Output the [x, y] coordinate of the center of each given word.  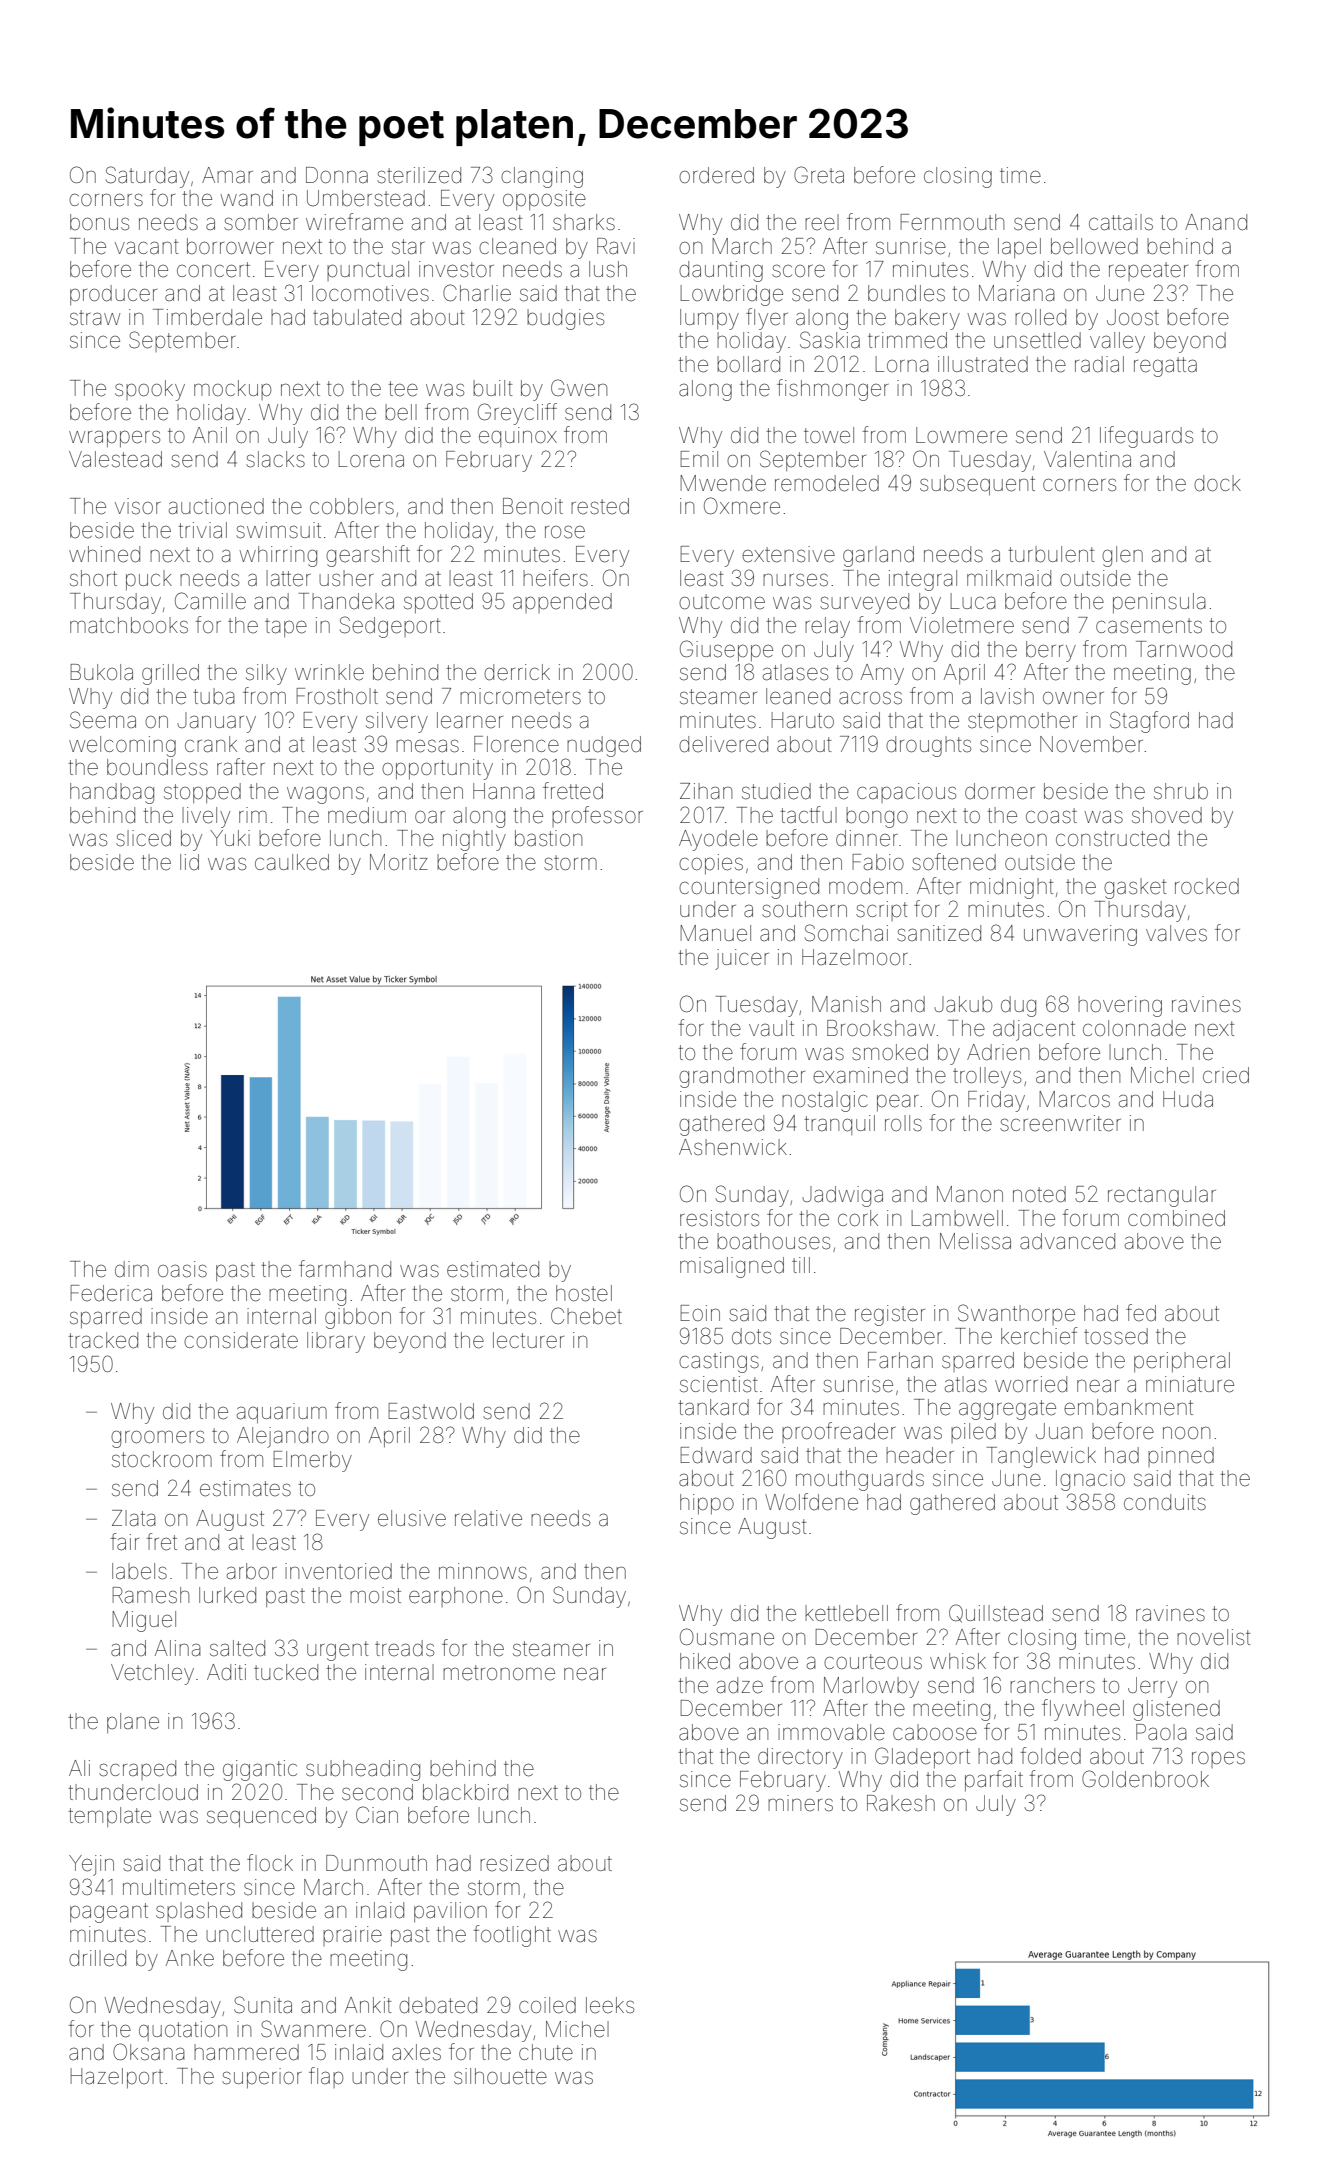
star [408, 247]
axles [416, 2052]
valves [1176, 933]
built [493, 388]
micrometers [520, 696]
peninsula [1159, 603]
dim [132, 1269]
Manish [846, 1004]
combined [1176, 1218]
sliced [143, 838]
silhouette [500, 2076]
